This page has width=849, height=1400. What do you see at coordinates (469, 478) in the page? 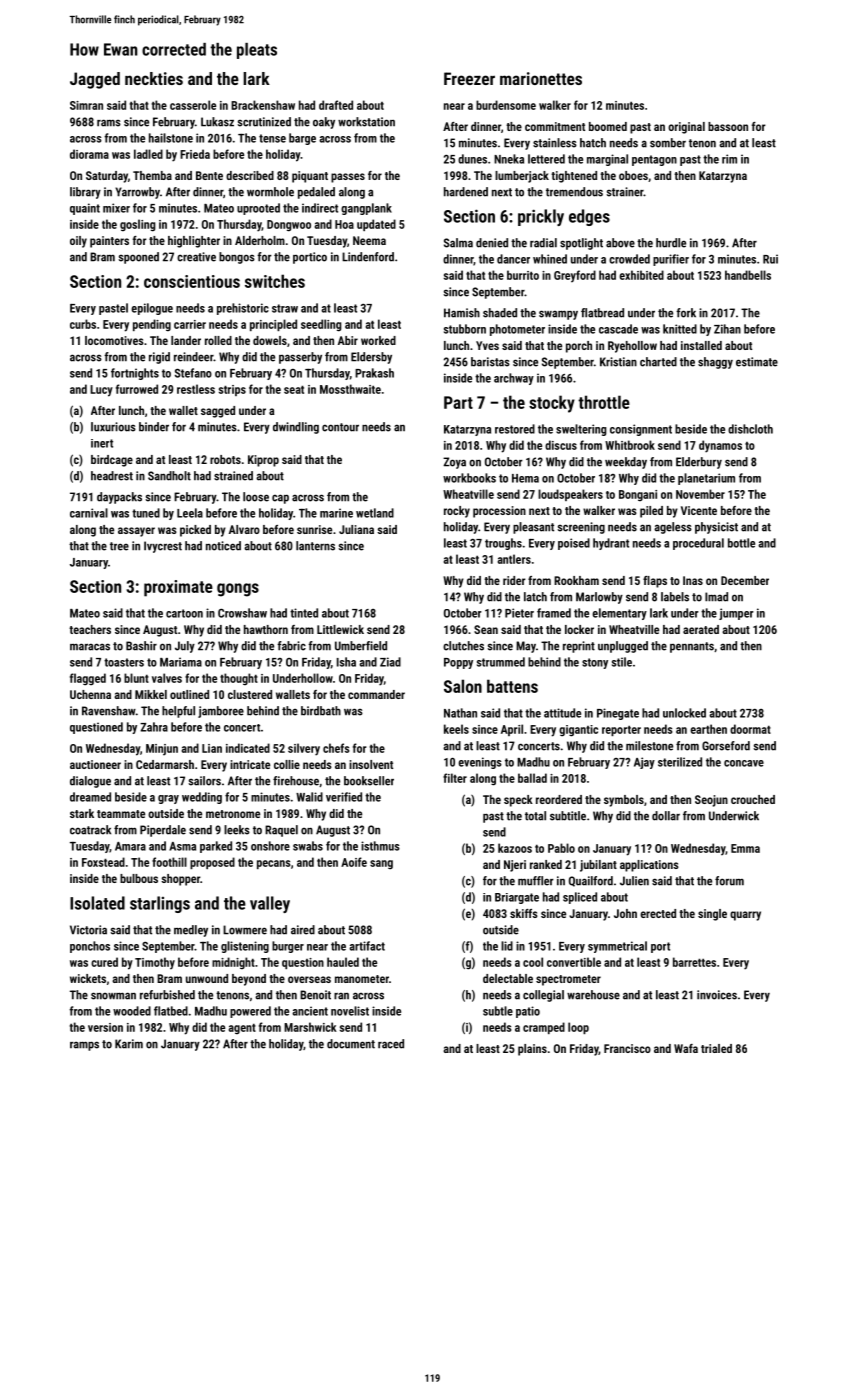
I see `workbooks` at bounding box center [469, 478].
